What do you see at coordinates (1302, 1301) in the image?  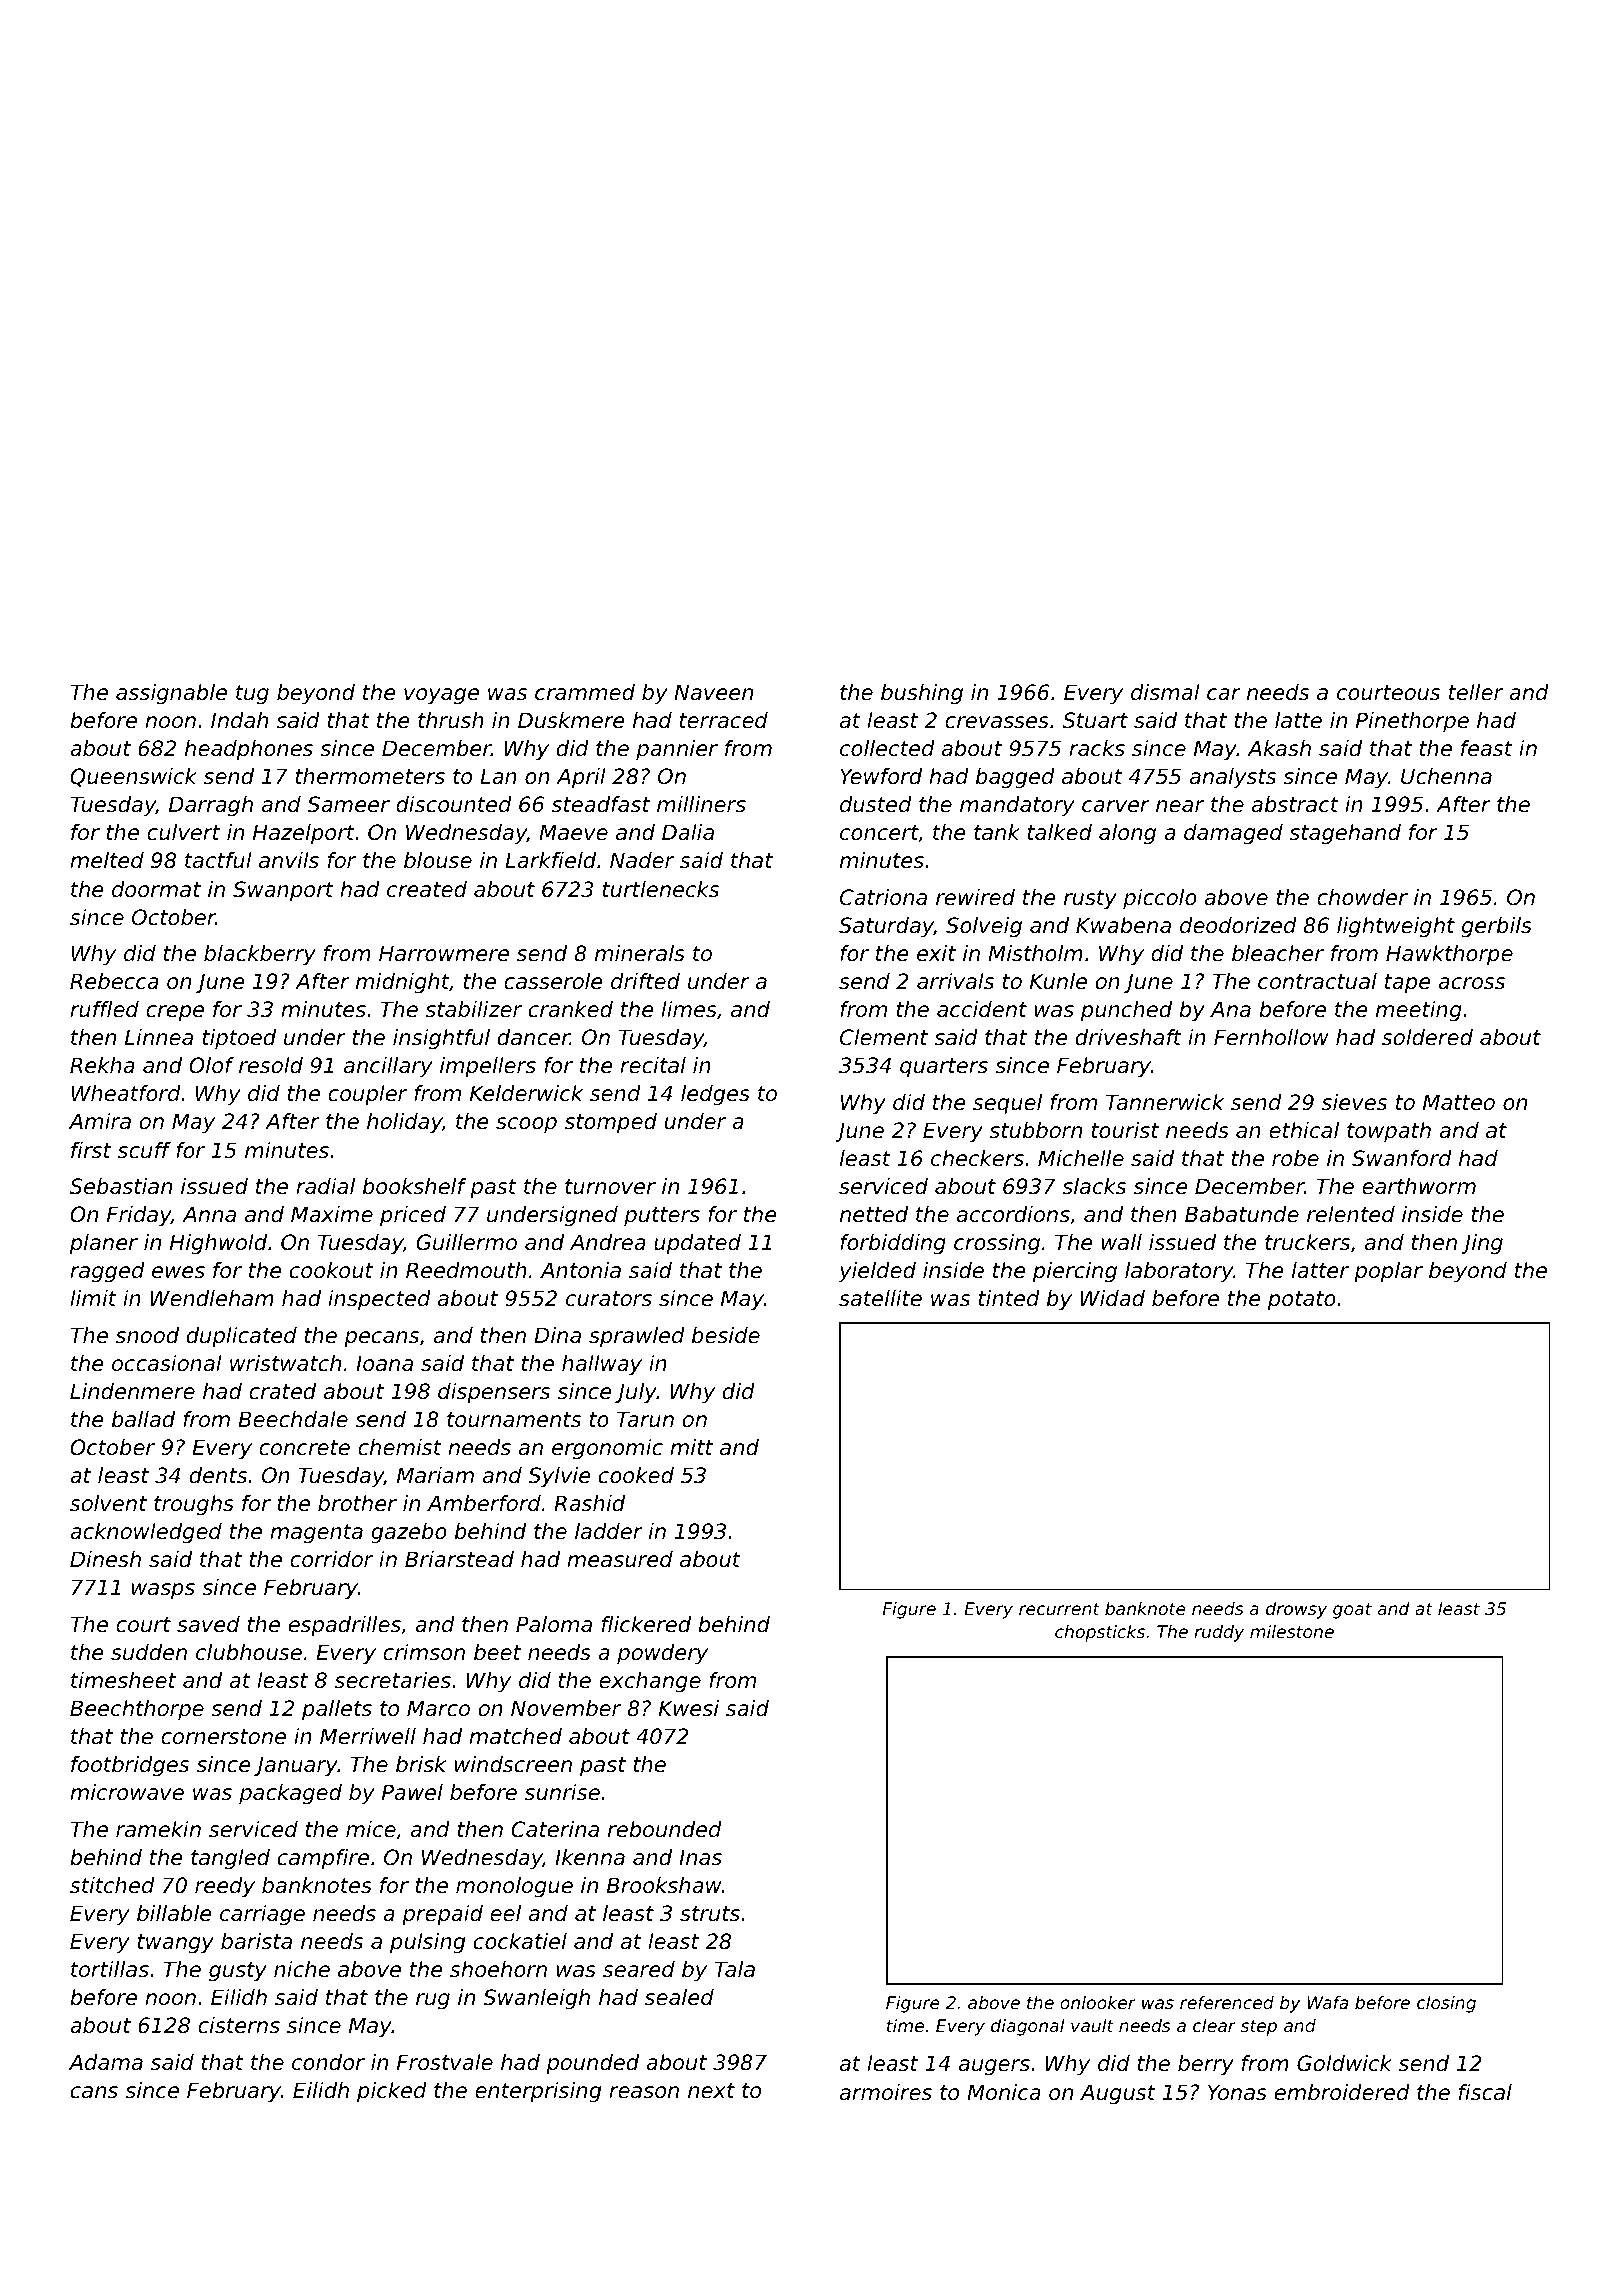 I see `potato` at bounding box center [1302, 1301].
